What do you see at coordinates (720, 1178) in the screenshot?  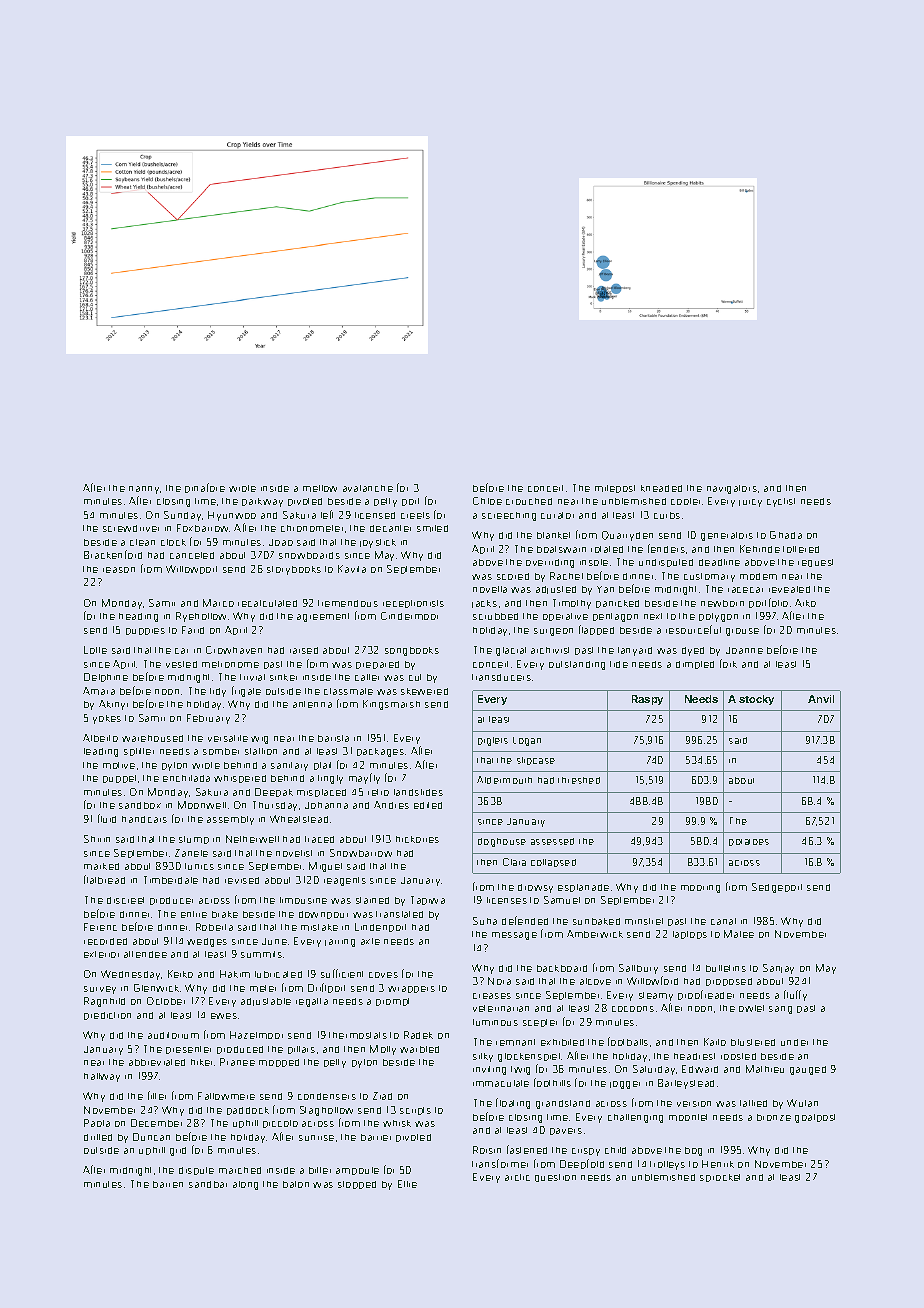 I see `sprocket` at bounding box center [720, 1178].
